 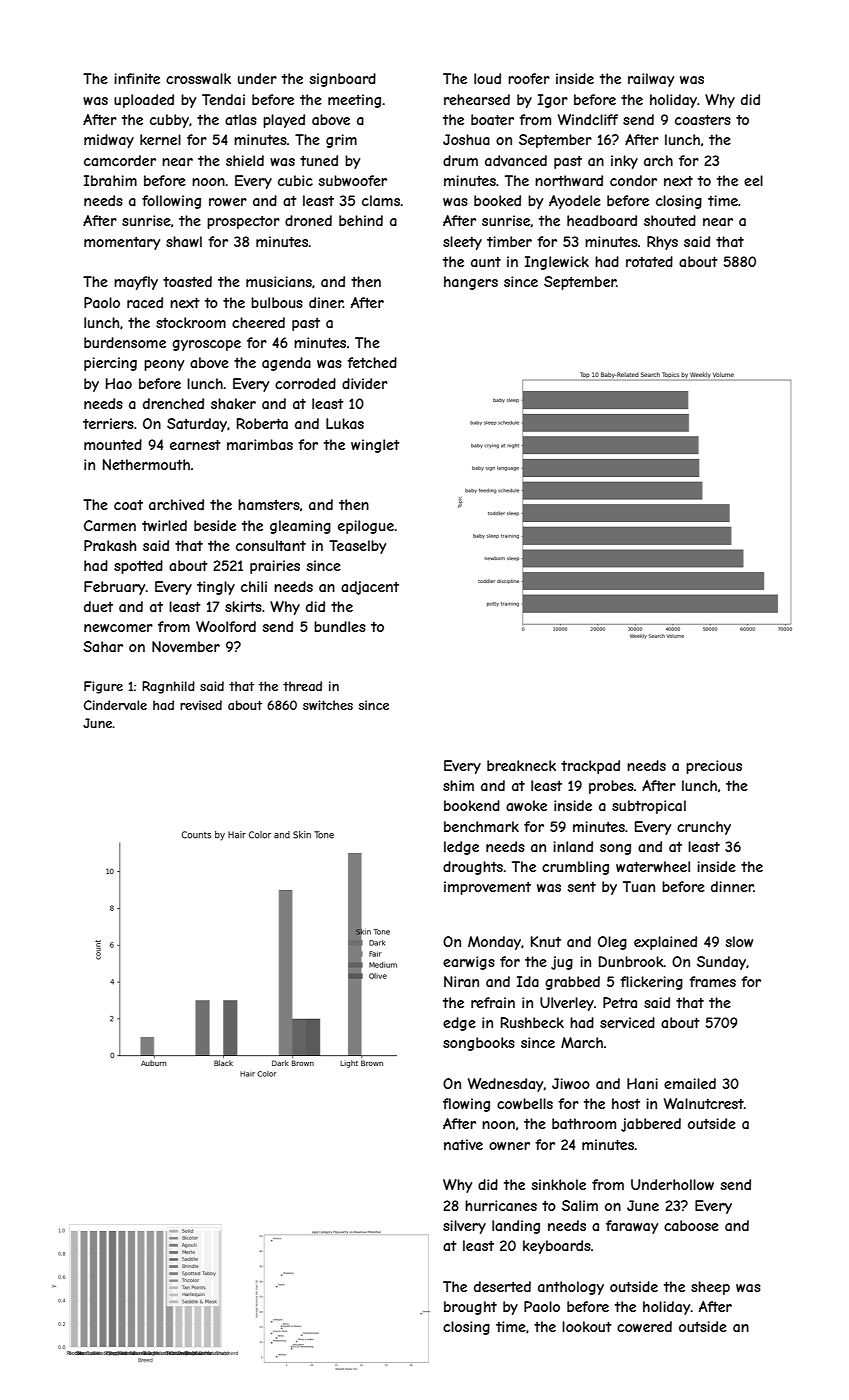 I want to click on cowered, so click(x=644, y=1326).
